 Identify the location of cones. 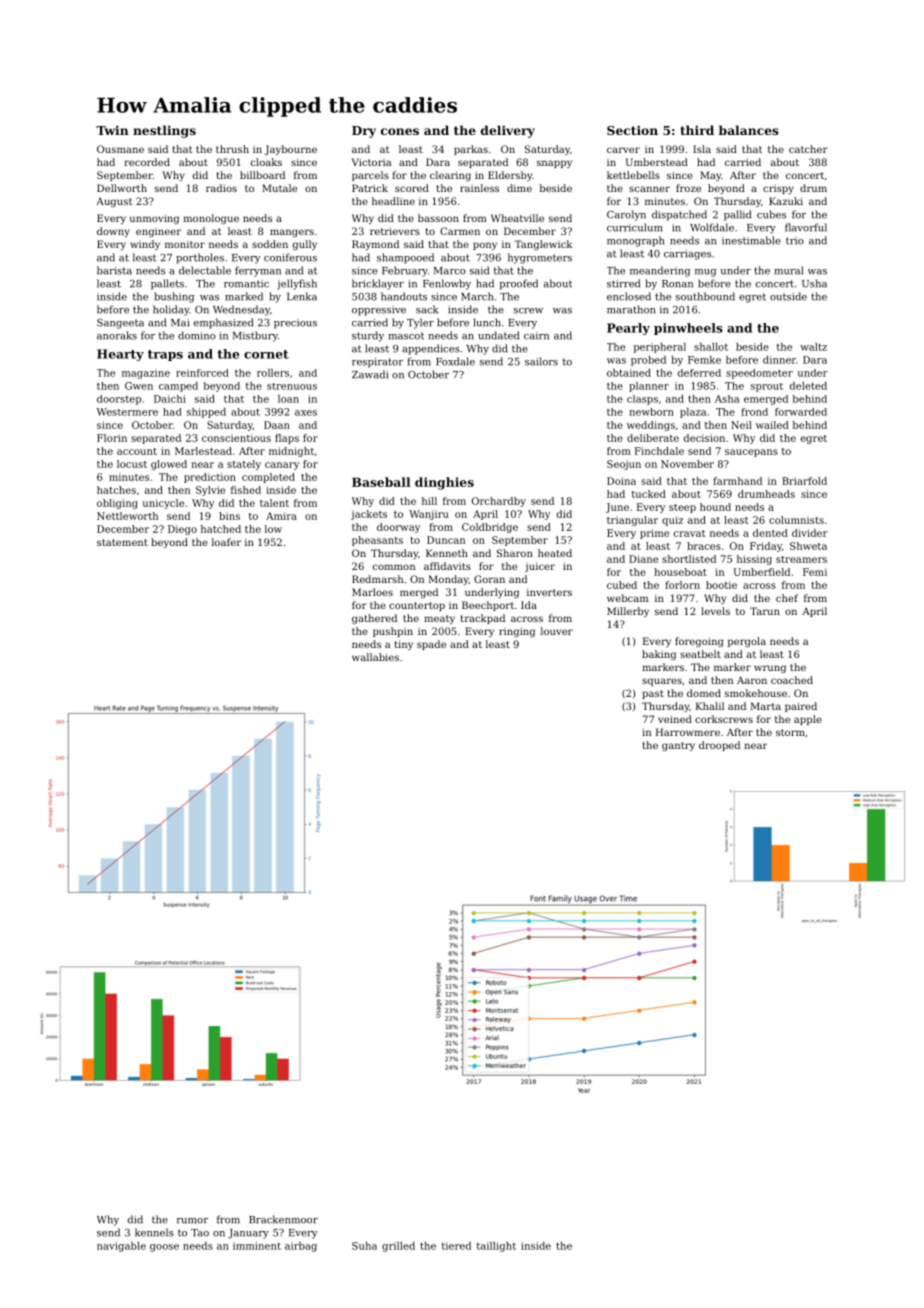
(400, 131).
